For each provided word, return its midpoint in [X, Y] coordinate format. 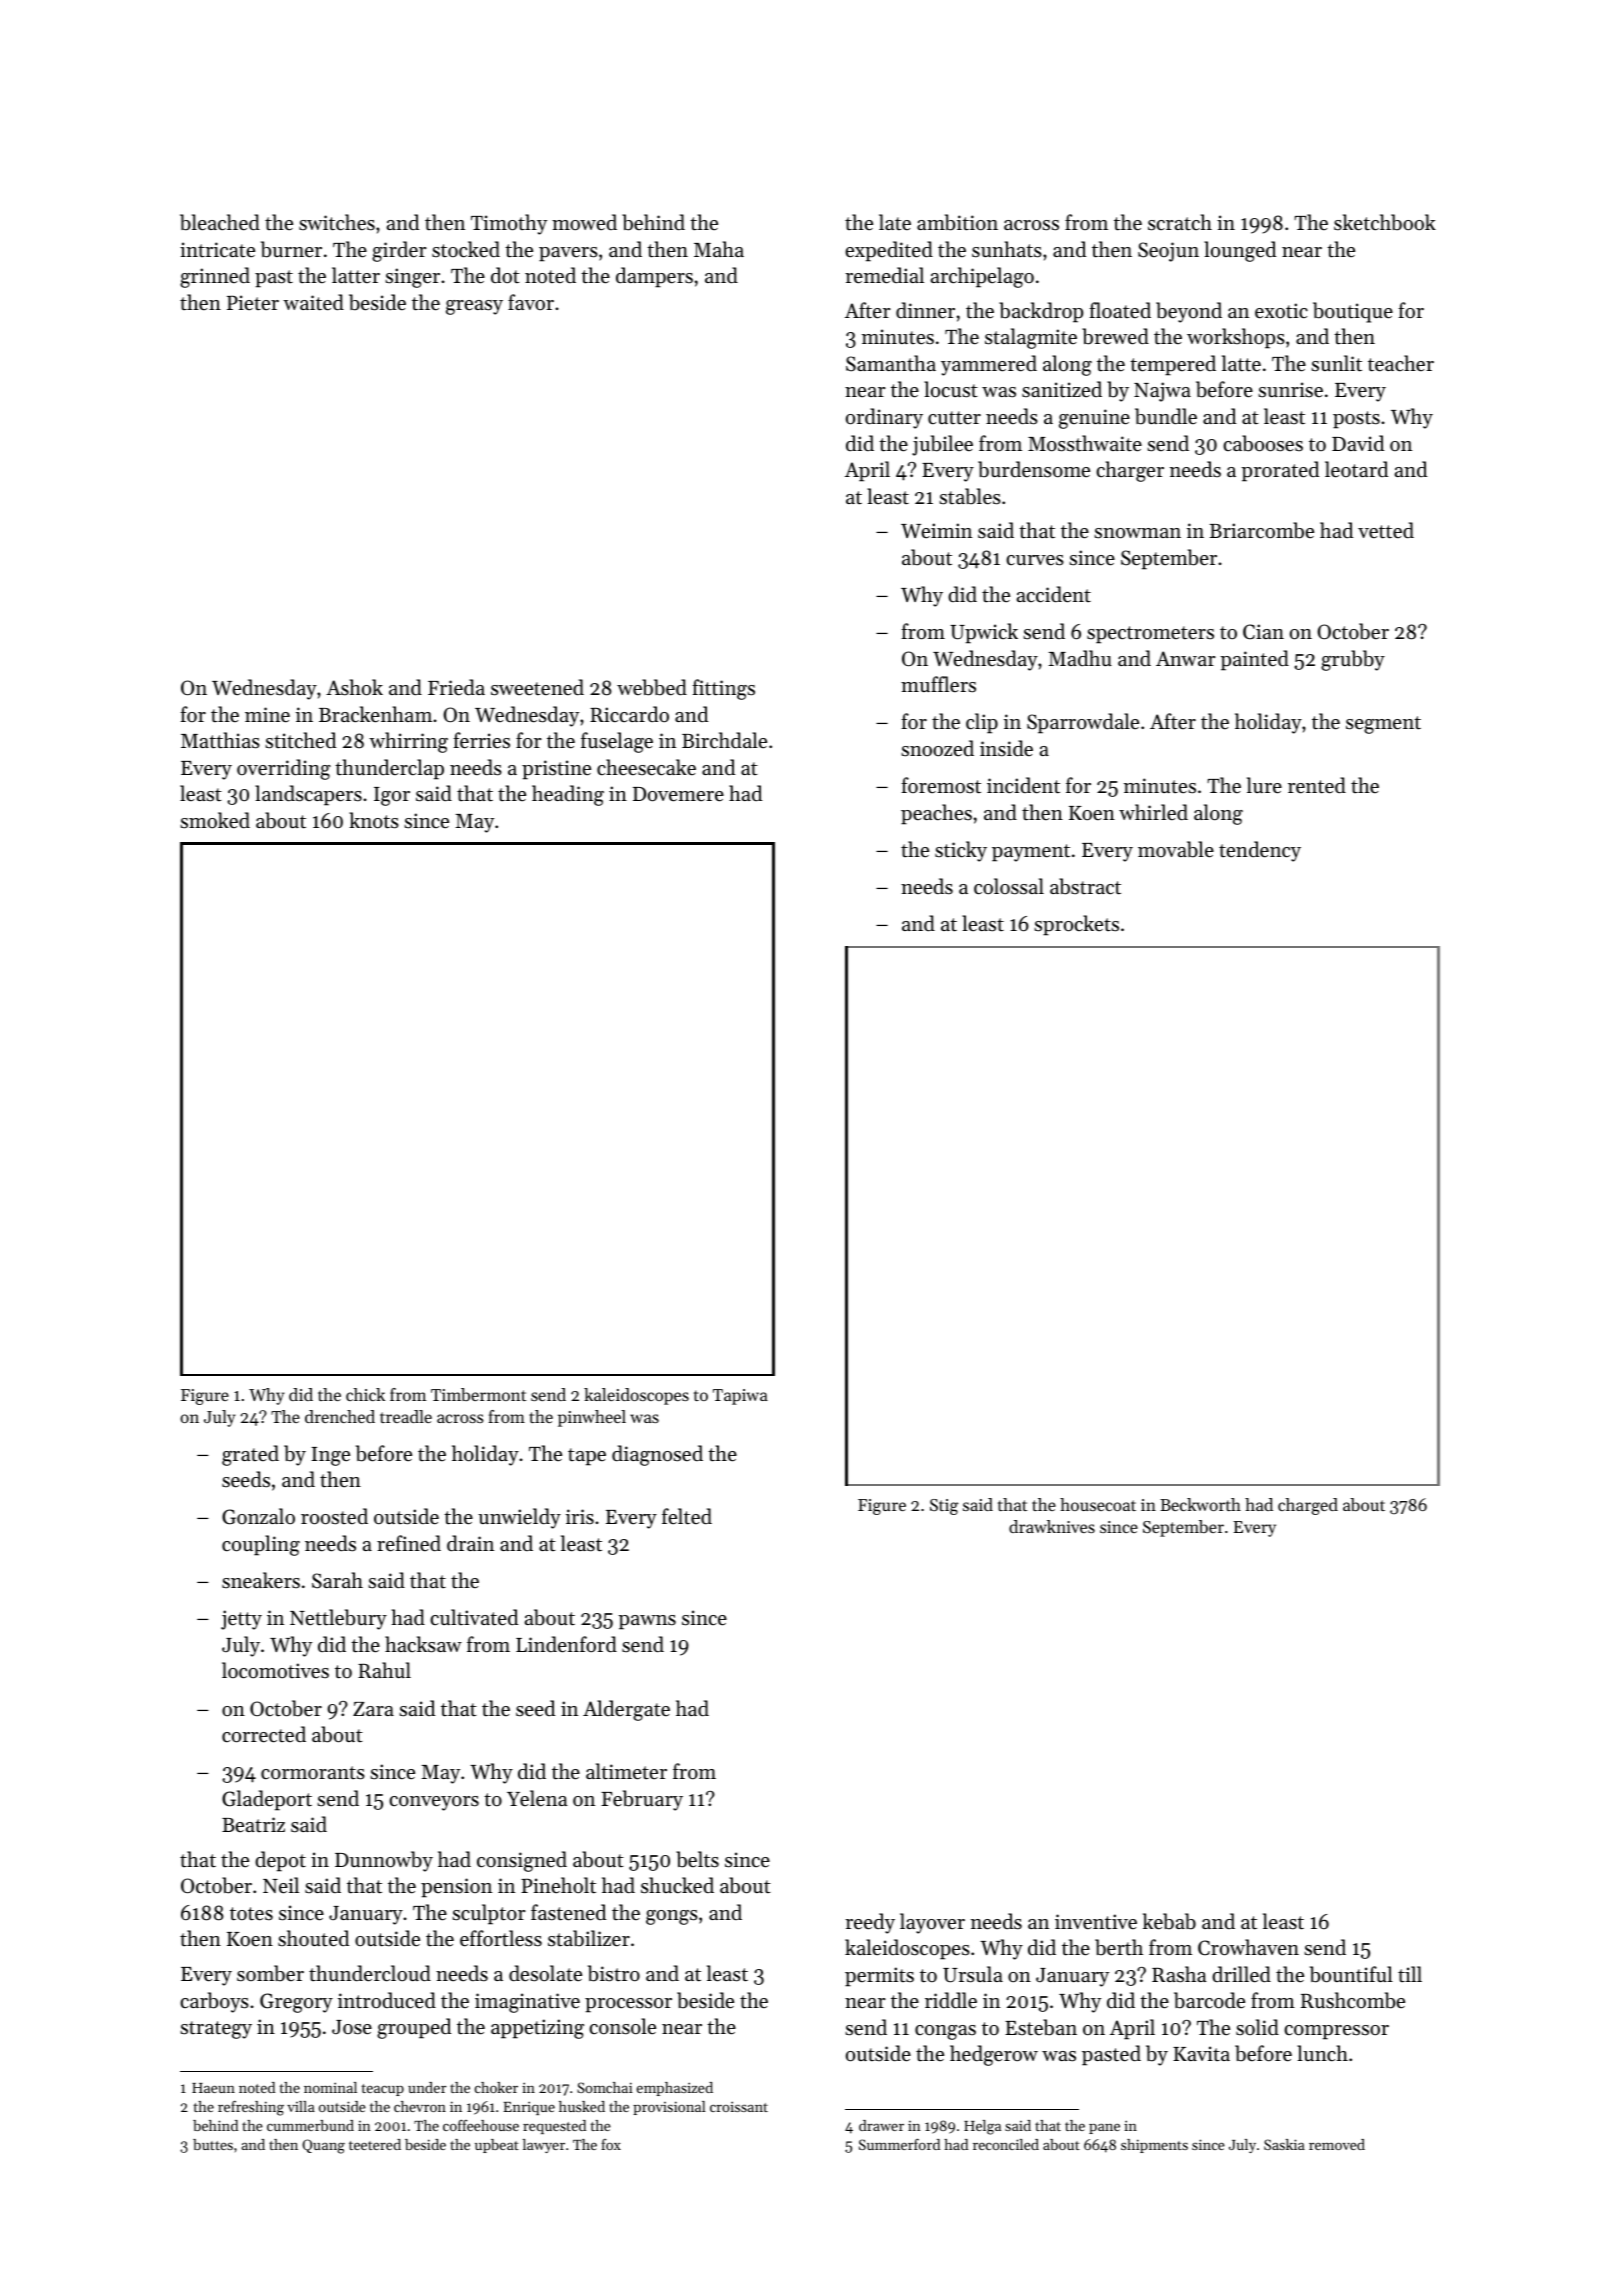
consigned [522, 1861]
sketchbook [1385, 222]
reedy [870, 1923]
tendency [1260, 851]
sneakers [261, 1580]
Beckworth [1200, 1504]
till [1410, 1974]
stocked [466, 249]
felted [687, 1516]
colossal [1009, 886]
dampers [654, 277]
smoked [215, 820]
